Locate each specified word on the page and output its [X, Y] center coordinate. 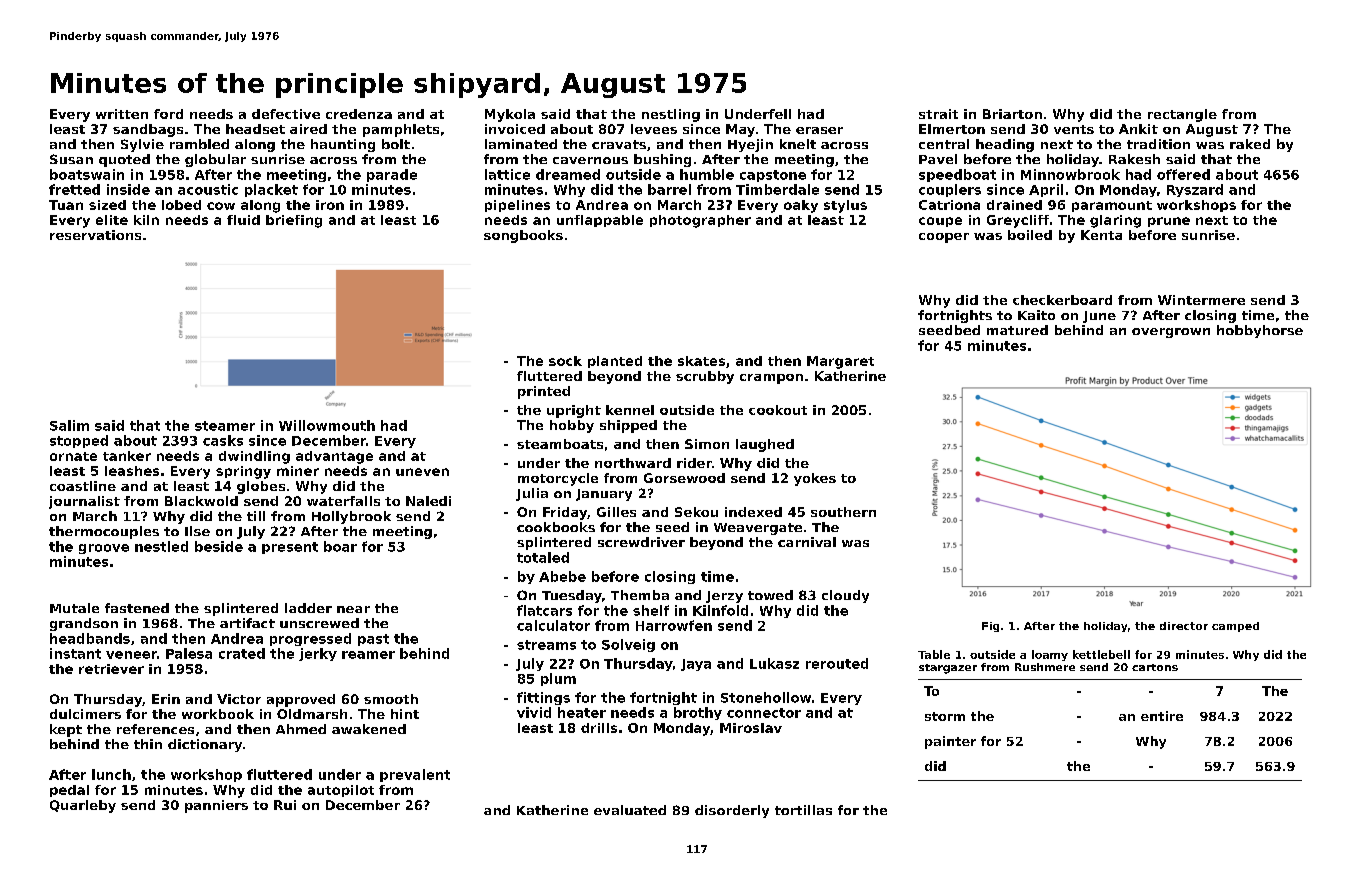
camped [1235, 627]
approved [301, 700]
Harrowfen [674, 625]
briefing [294, 221]
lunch [111, 774]
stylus [845, 206]
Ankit [1138, 129]
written [122, 114]
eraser [819, 130]
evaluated [630, 810]
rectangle [1182, 115]
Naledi [428, 501]
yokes [815, 479]
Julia [532, 494]
